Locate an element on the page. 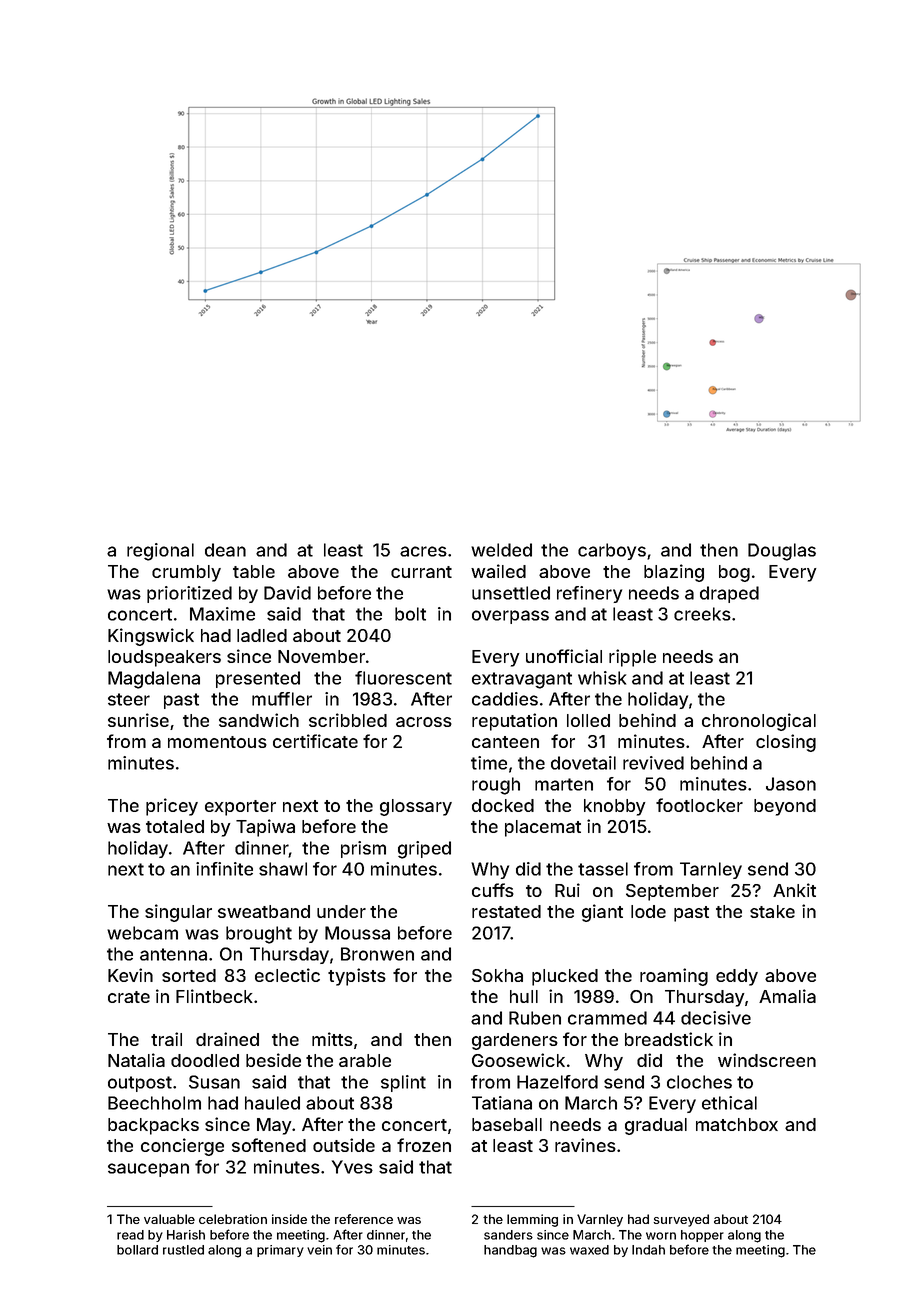 The height and width of the page is (1308, 924). griped is located at coordinates (424, 850).
